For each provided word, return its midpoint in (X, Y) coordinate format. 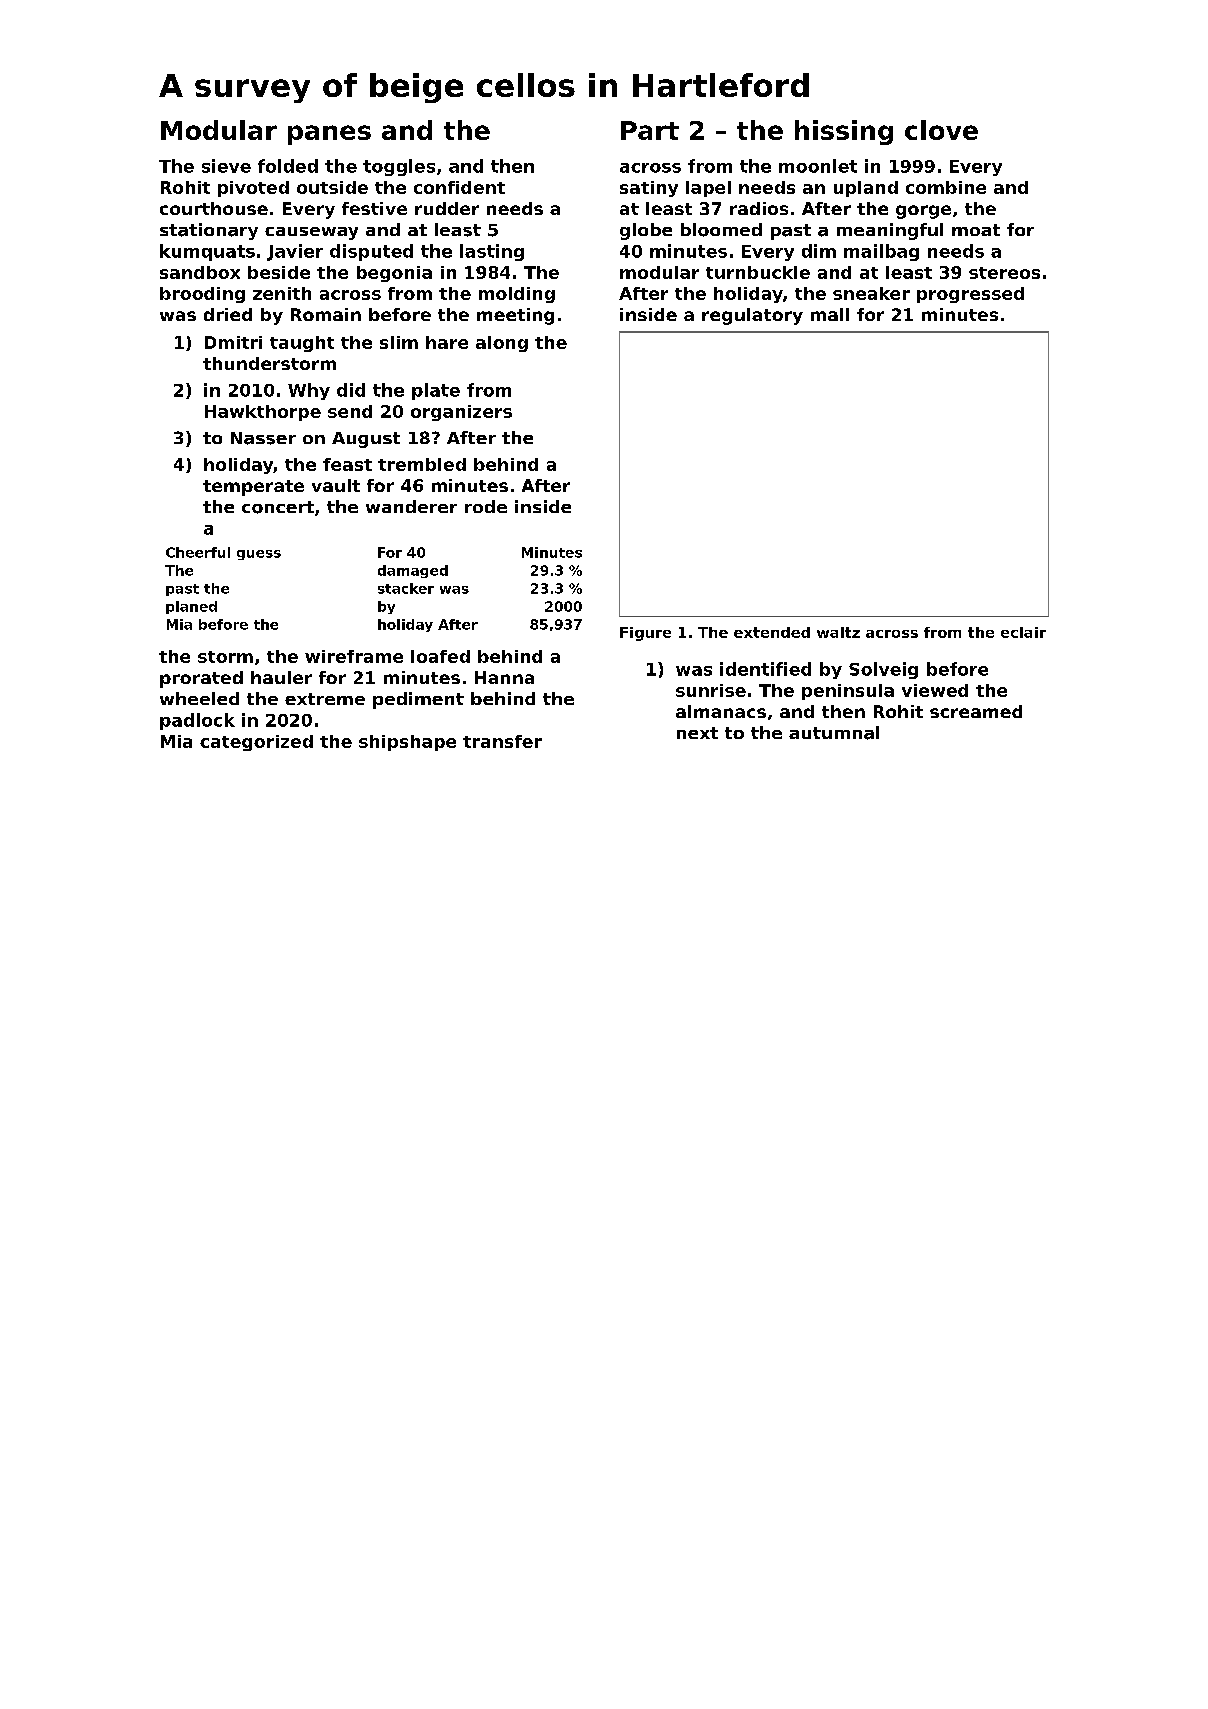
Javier (295, 252)
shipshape (407, 743)
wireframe (354, 656)
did (351, 390)
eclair (1023, 632)
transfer (502, 741)
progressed (970, 295)
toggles (399, 167)
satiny (649, 189)
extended (772, 632)
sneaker (871, 293)
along (502, 344)
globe (646, 231)
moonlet (818, 166)
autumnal (834, 733)
